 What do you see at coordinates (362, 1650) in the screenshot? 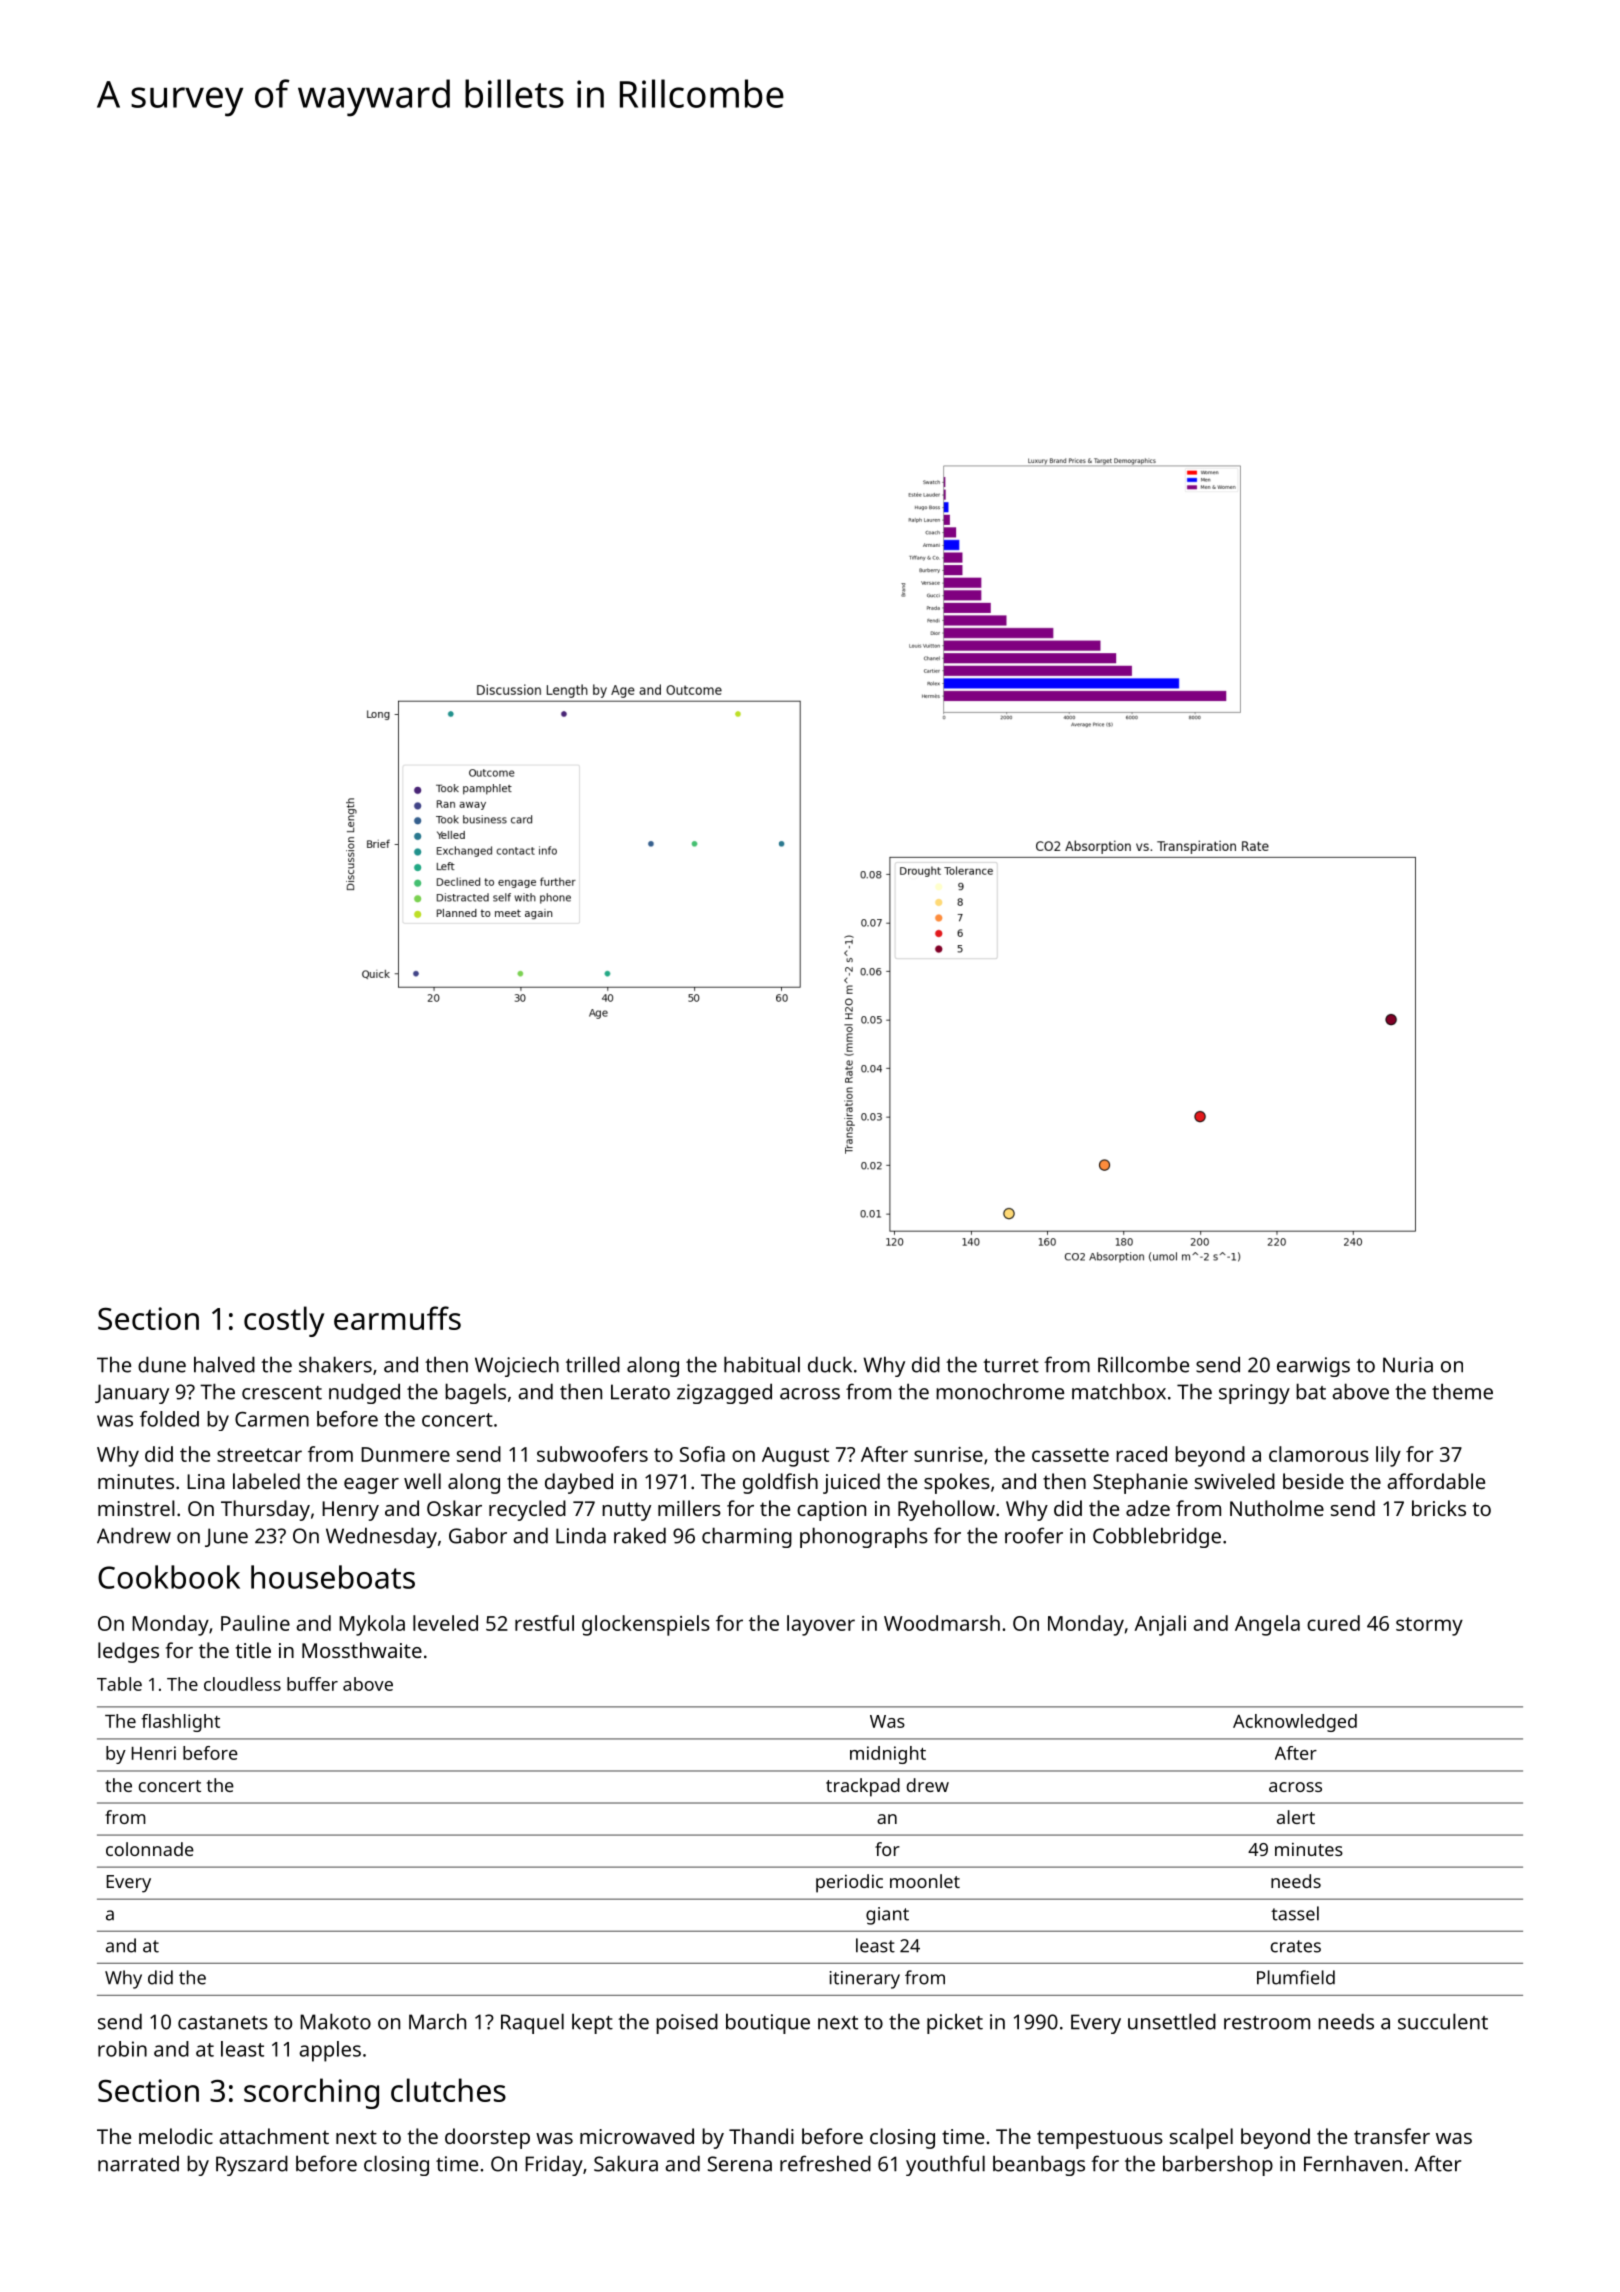
I see `Mossthwaite` at bounding box center [362, 1650].
